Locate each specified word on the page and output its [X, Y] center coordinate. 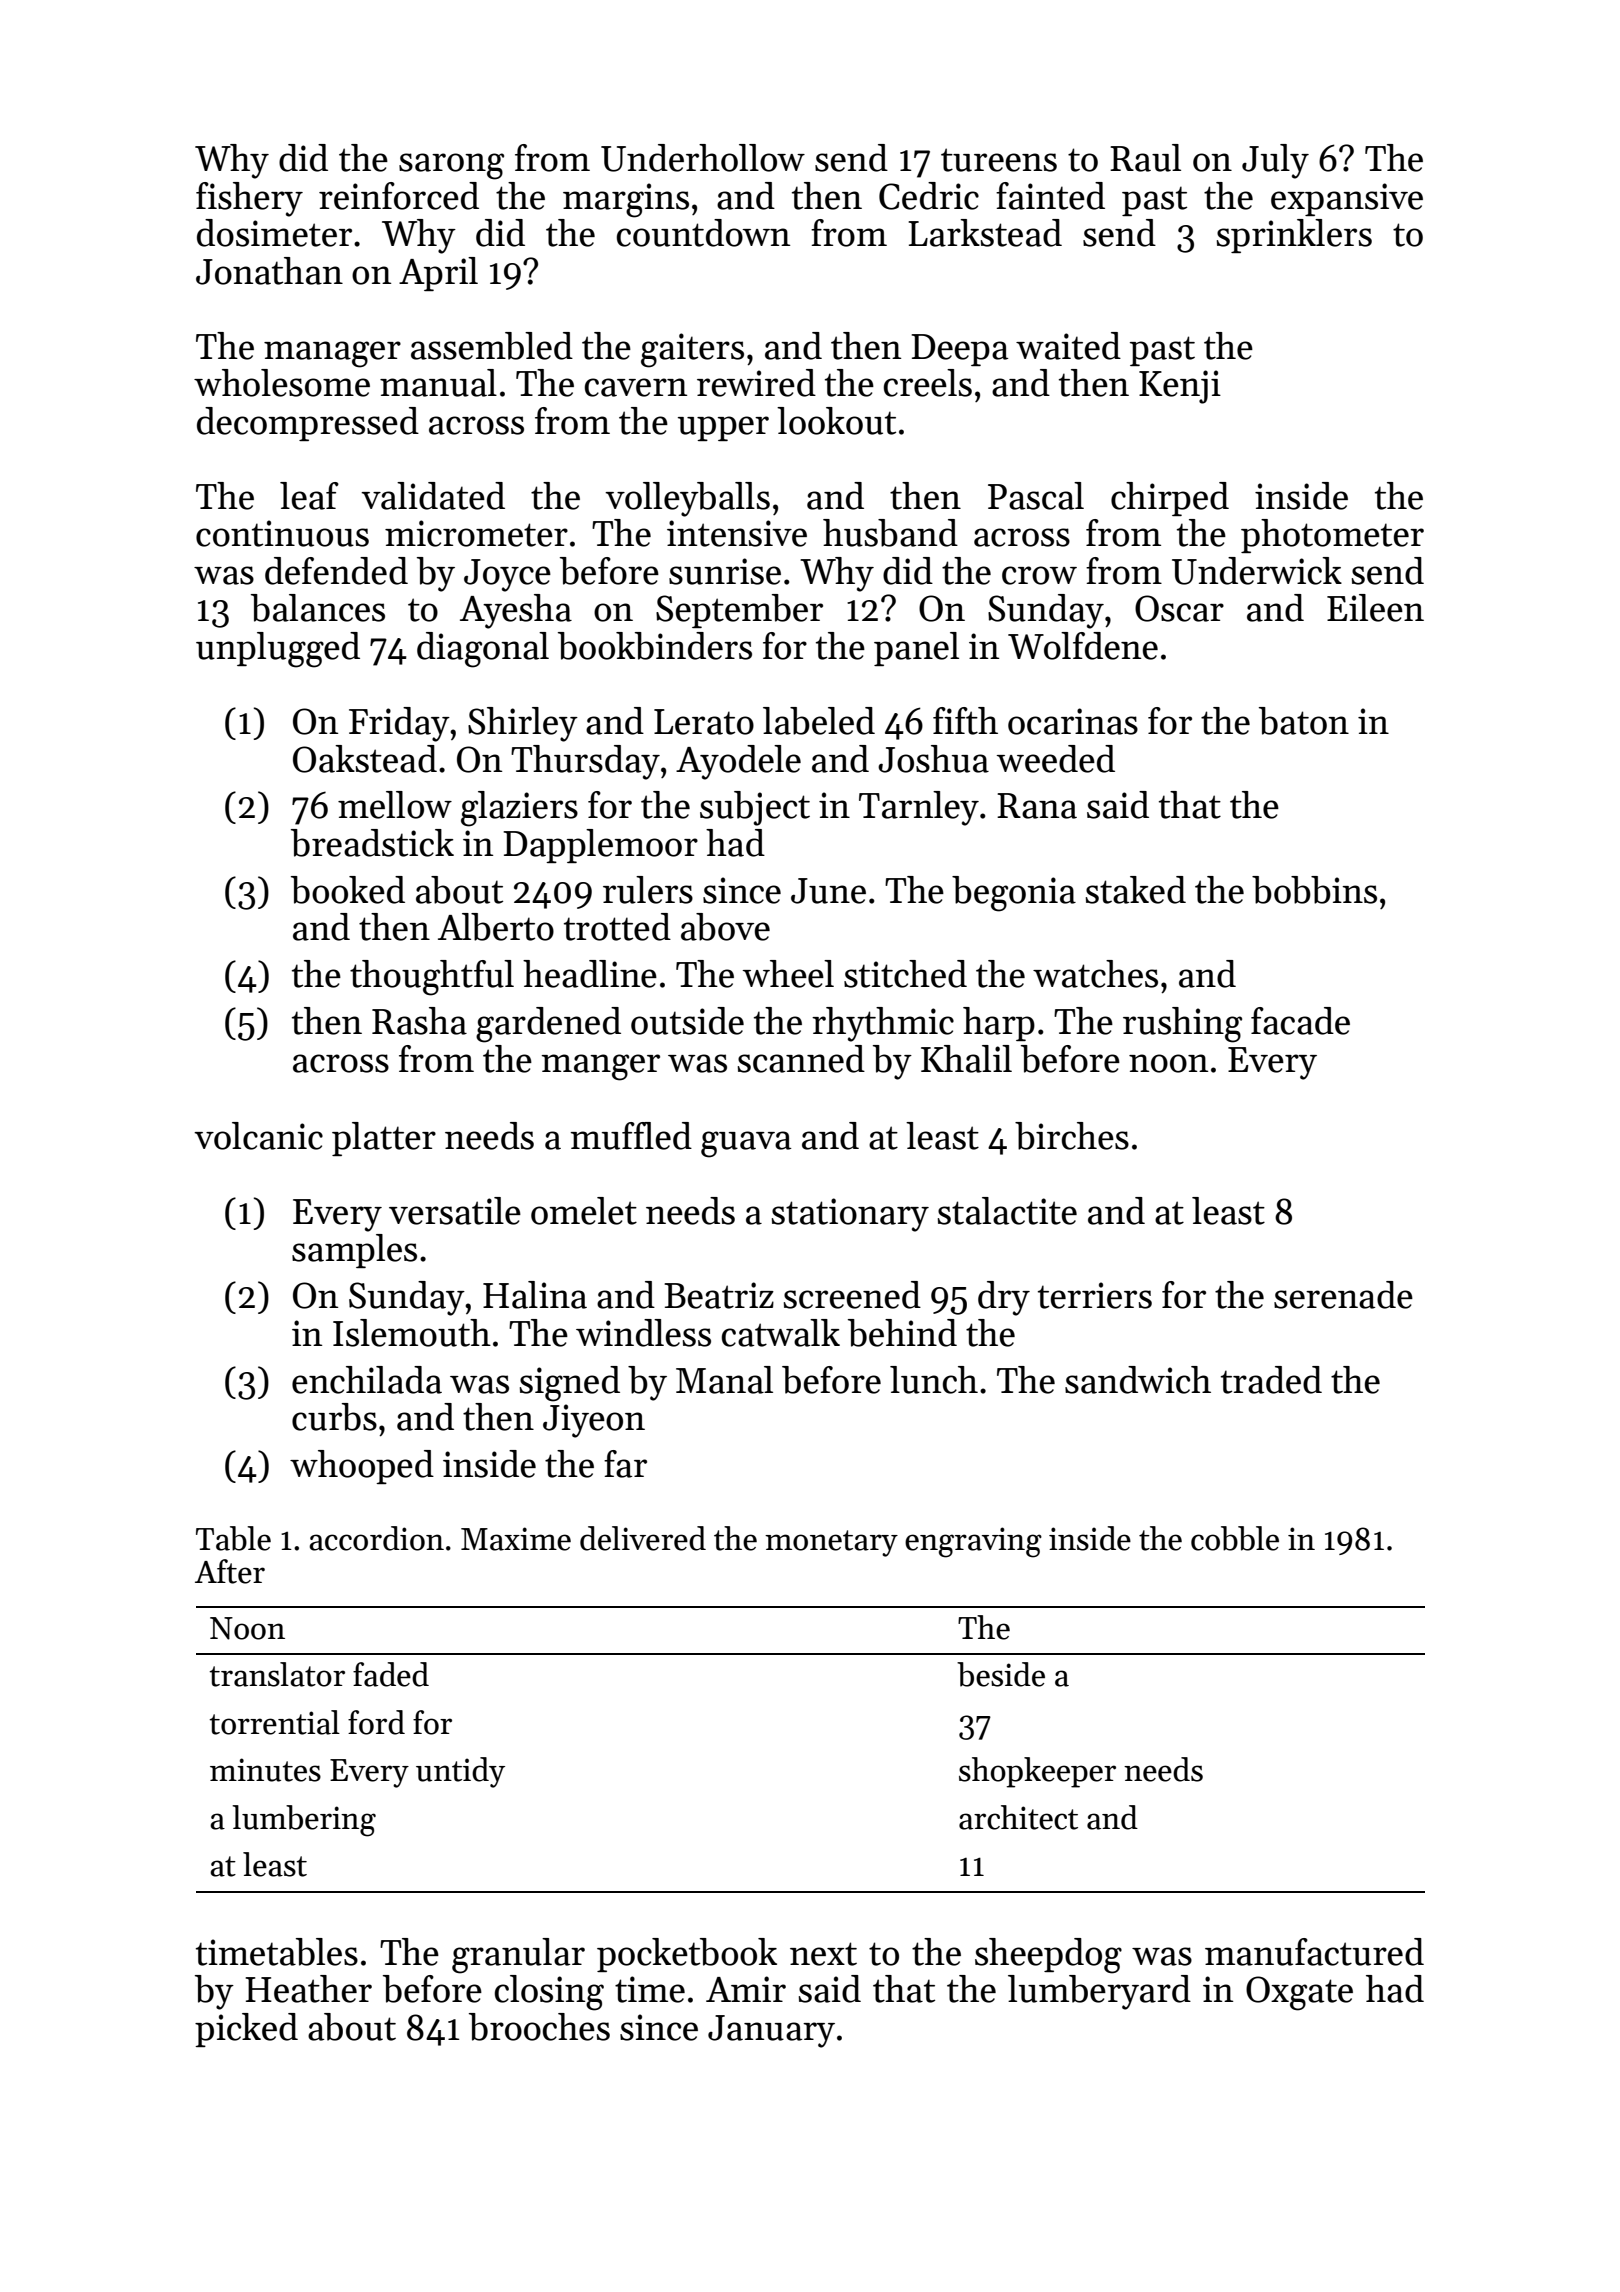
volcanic [258, 1136]
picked [246, 2030]
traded [1271, 1380]
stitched [905, 974]
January [771, 2031]
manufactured [1314, 1952]
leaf [309, 496]
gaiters [692, 350]
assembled [492, 346]
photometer [1332, 536]
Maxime [516, 1539]
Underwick [1257, 571]
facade [1300, 1021]
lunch [934, 1380]
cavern [636, 387]
